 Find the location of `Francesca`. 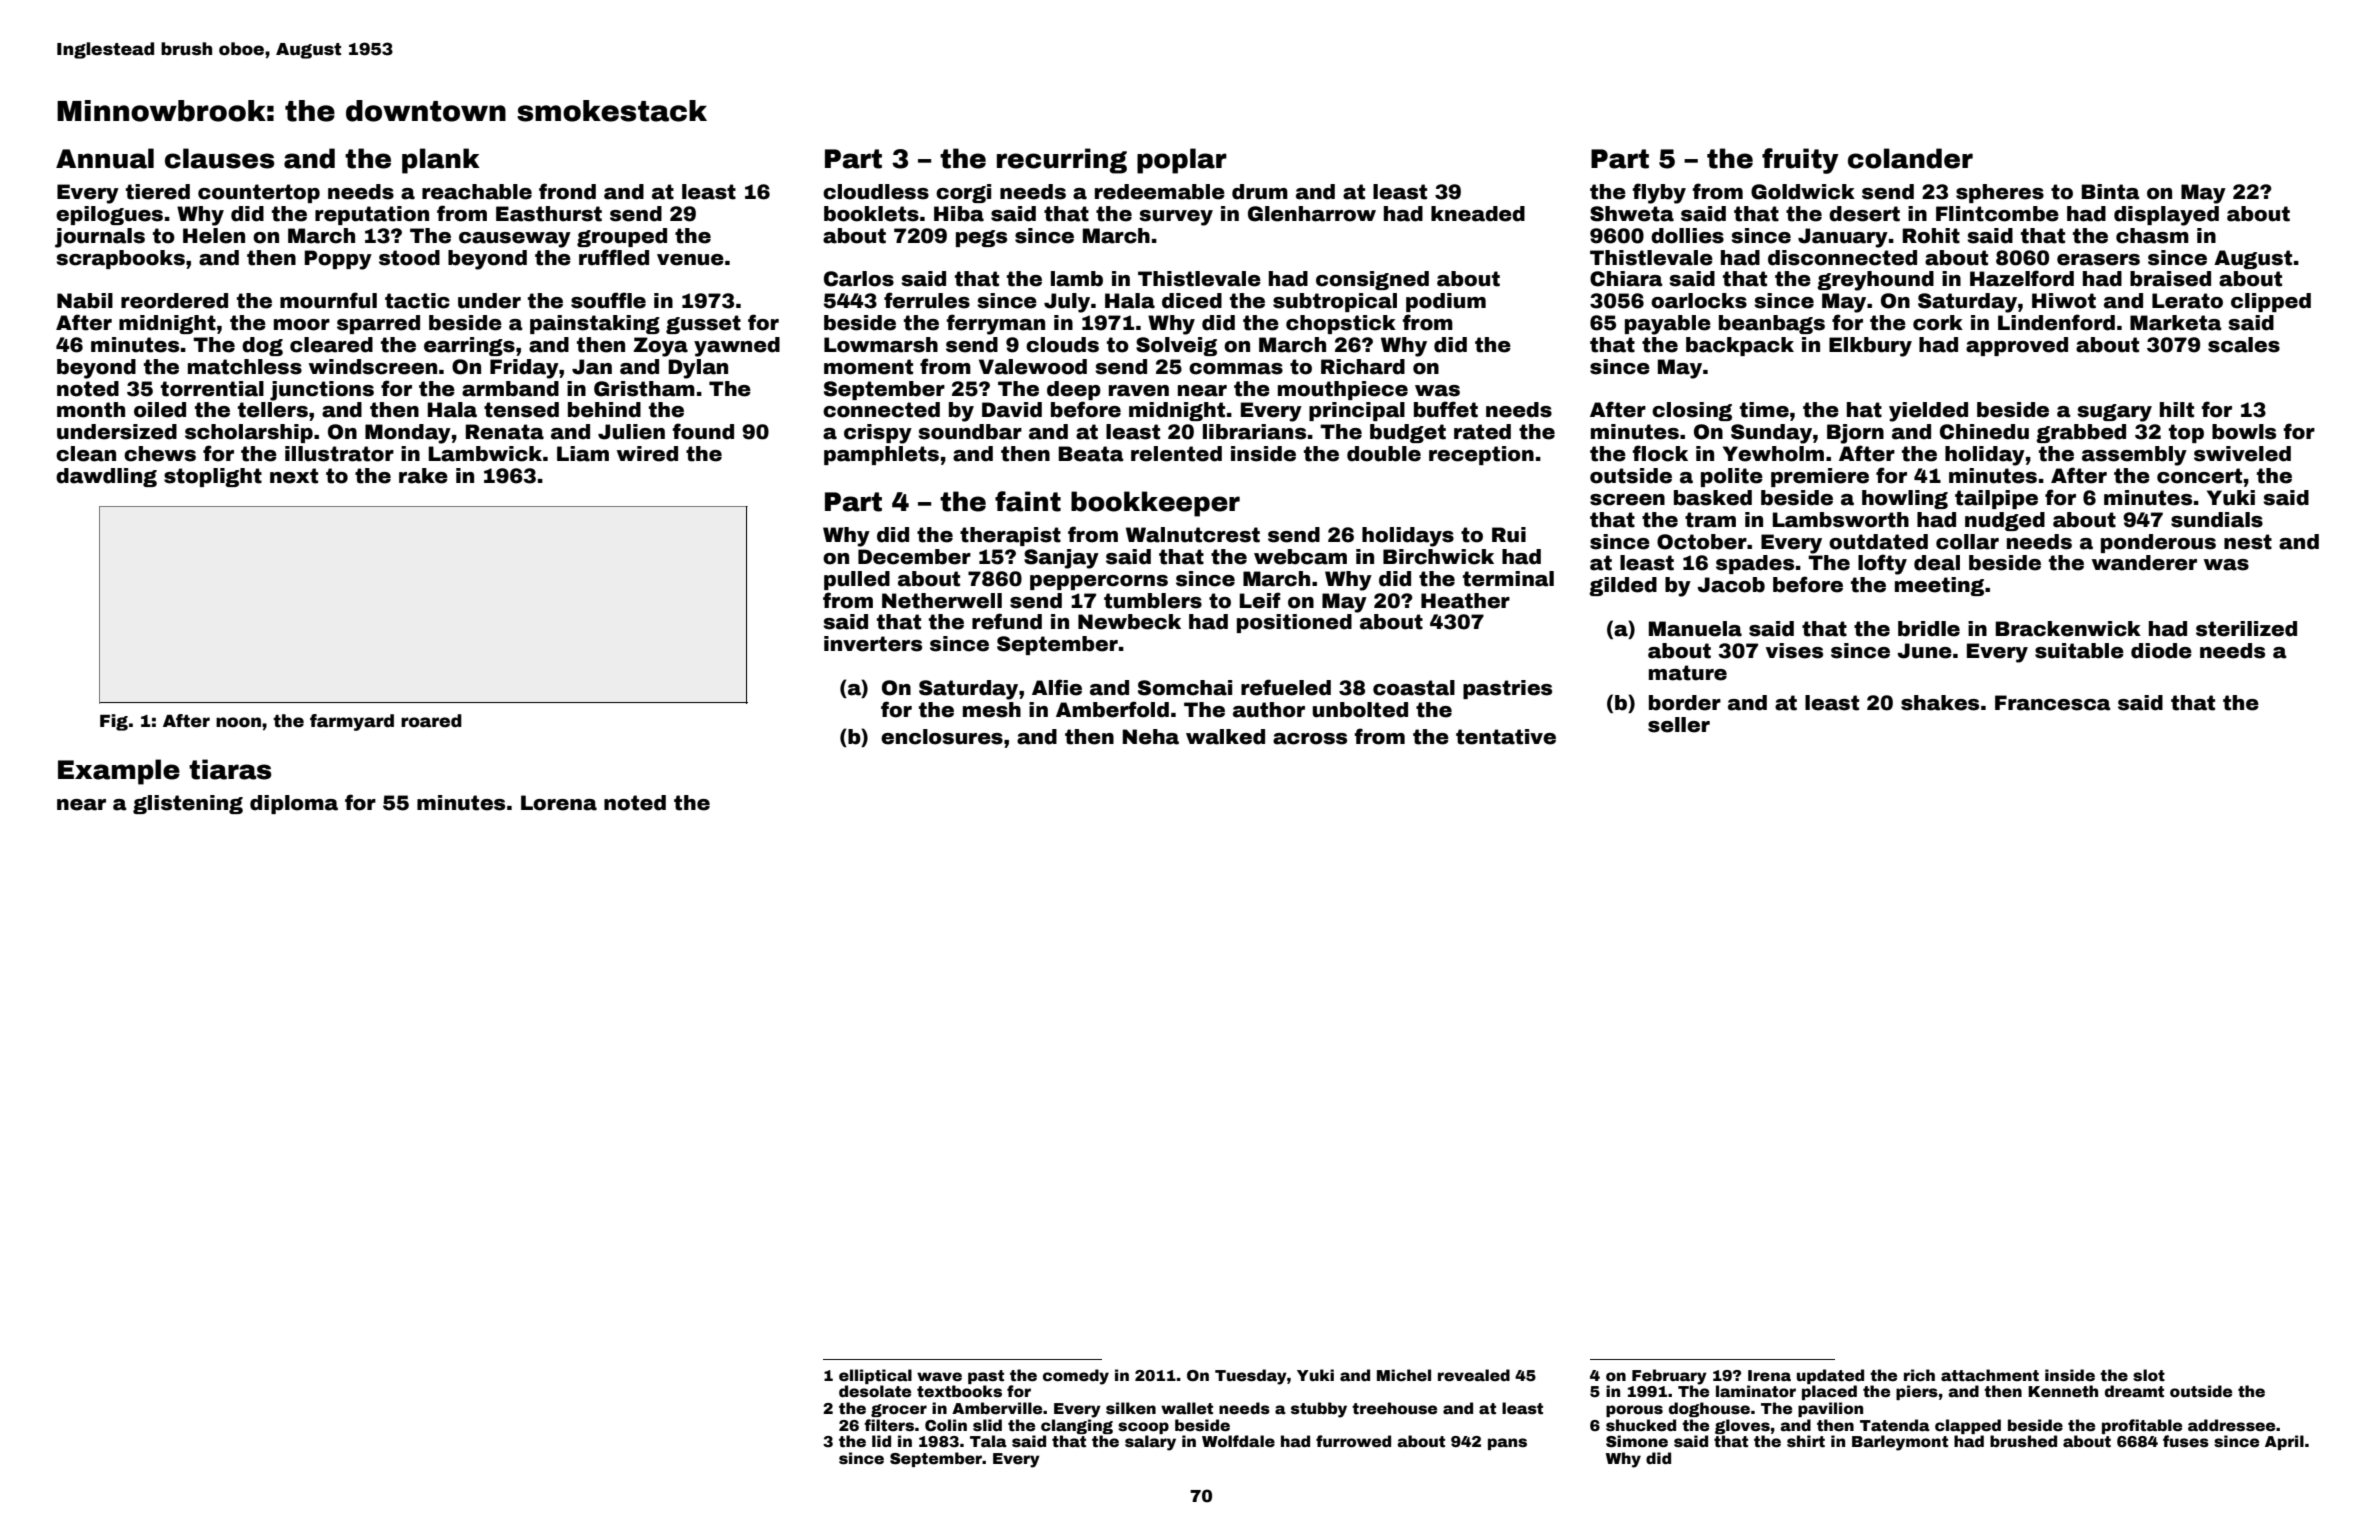

Francesca is located at coordinates (2053, 703).
